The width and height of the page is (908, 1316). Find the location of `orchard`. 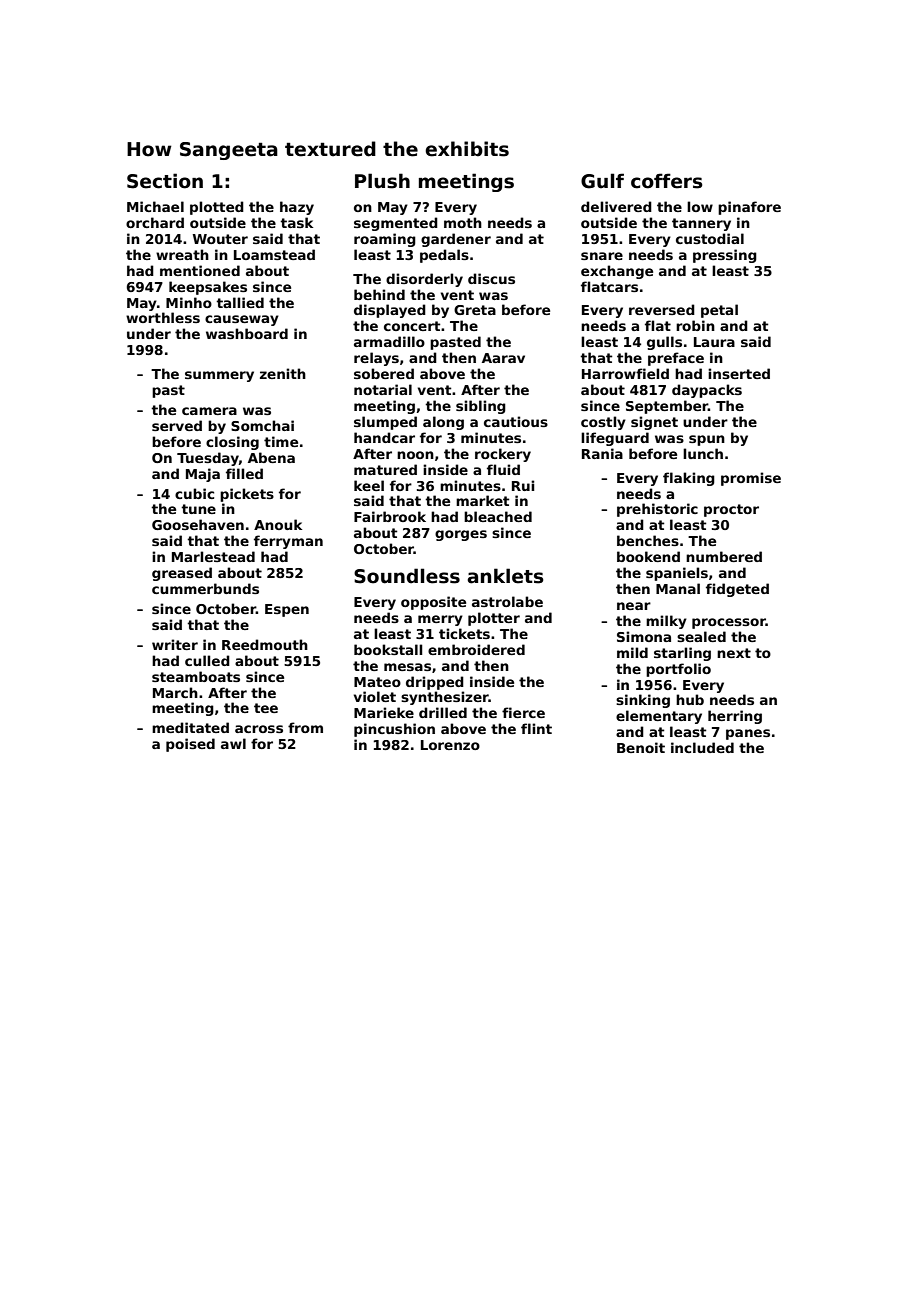

orchard is located at coordinates (155, 222).
